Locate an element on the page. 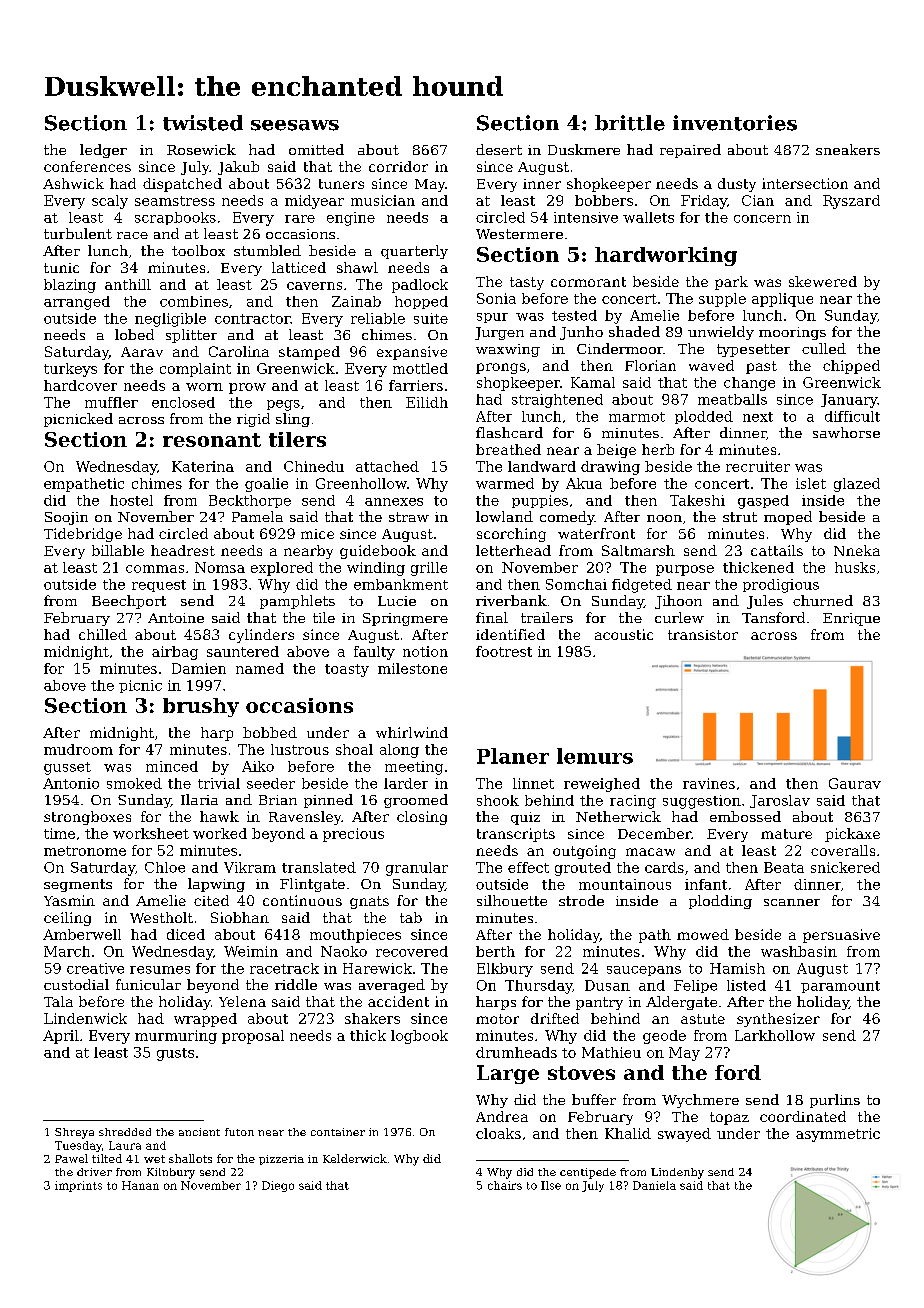 The height and width of the image is (1308, 924). Beata is located at coordinates (784, 867).
